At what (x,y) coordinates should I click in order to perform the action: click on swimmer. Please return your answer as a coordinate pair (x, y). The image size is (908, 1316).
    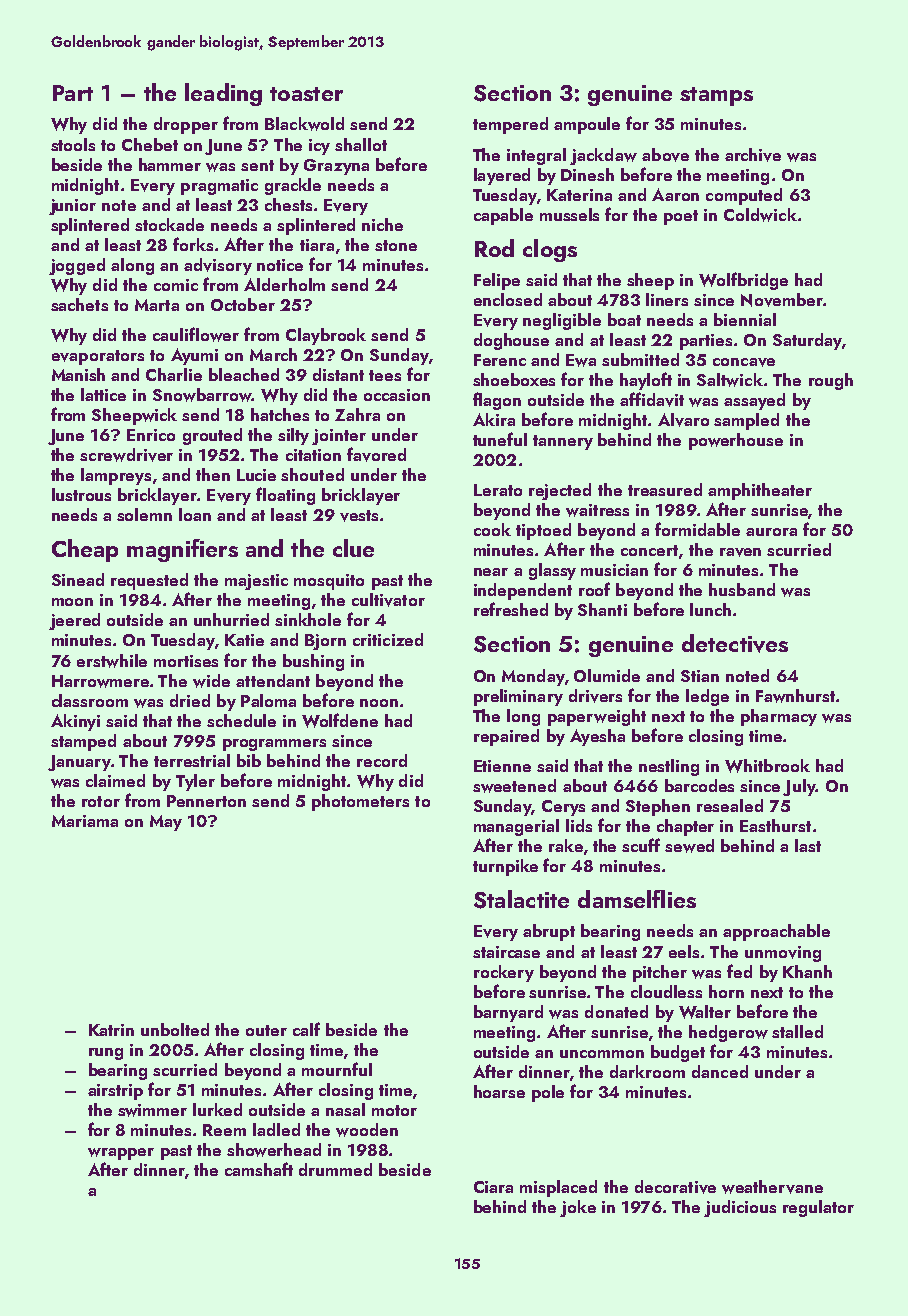
    Looking at the image, I should click on (152, 1110).
